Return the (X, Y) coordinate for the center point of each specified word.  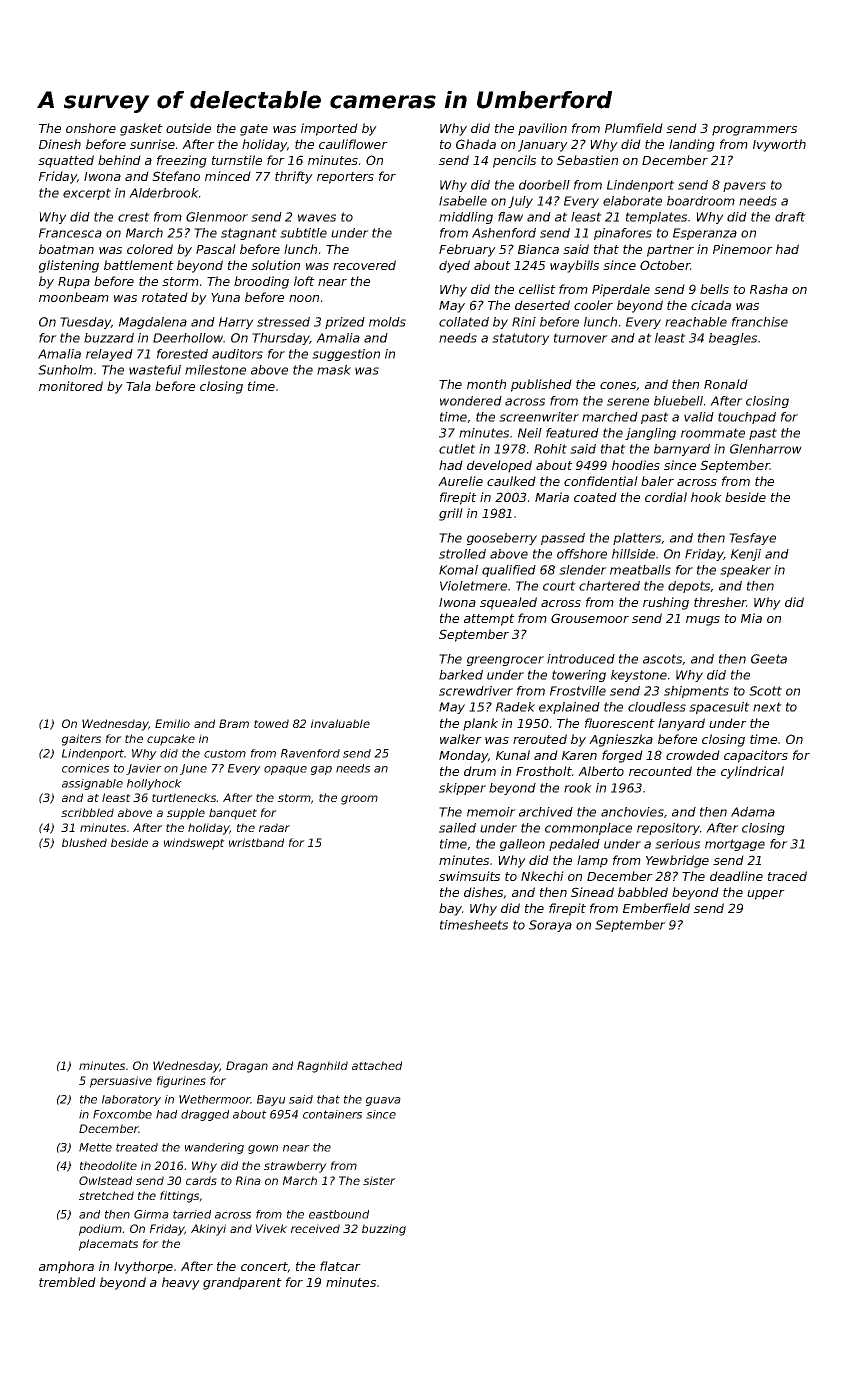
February (467, 250)
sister (379, 1180)
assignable (92, 784)
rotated (165, 297)
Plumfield (634, 128)
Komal (458, 570)
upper (766, 895)
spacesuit (719, 708)
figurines (181, 1082)
